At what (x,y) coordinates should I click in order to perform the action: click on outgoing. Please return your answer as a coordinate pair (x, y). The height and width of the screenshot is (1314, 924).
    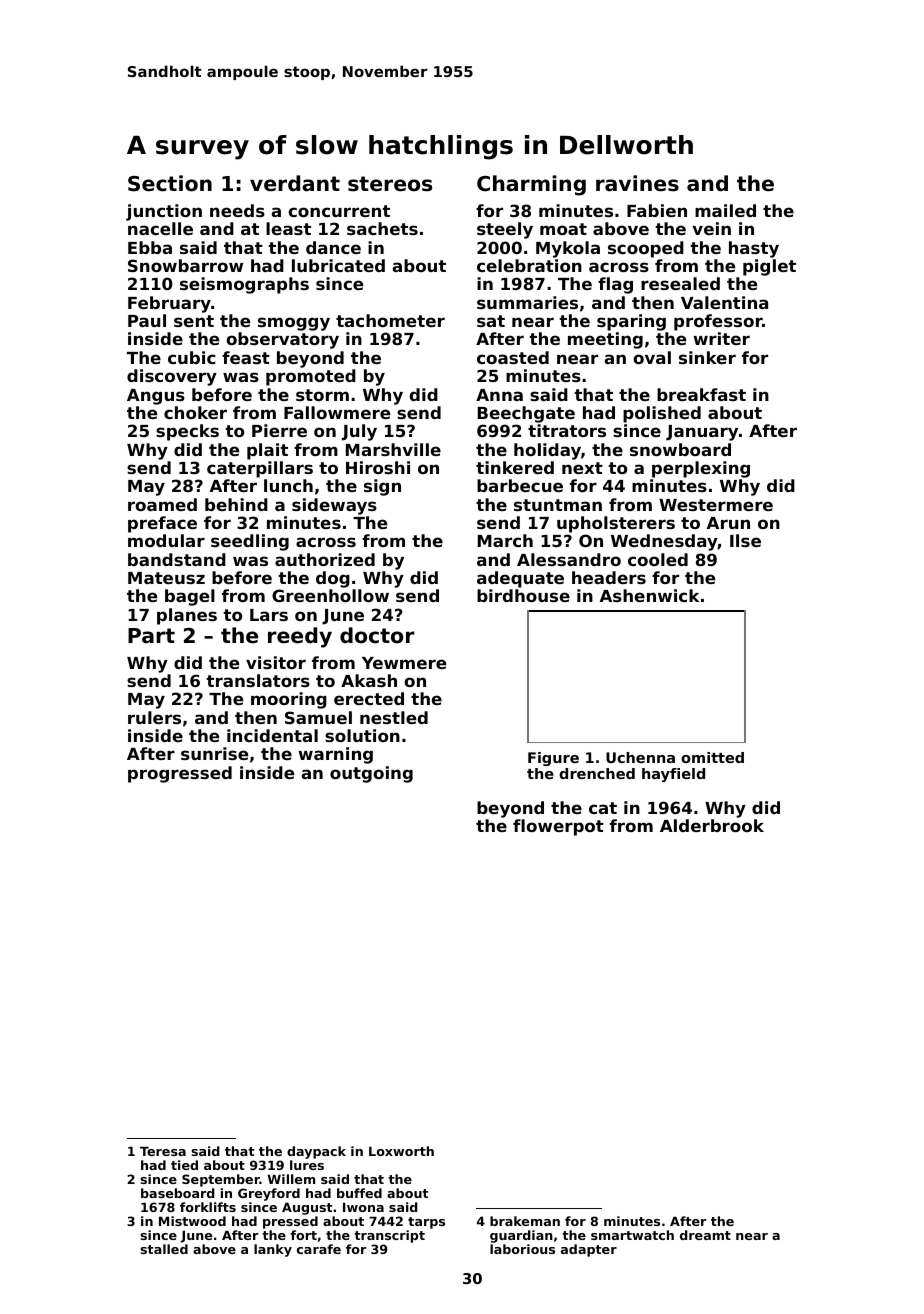
    Looking at the image, I should click on (371, 774).
